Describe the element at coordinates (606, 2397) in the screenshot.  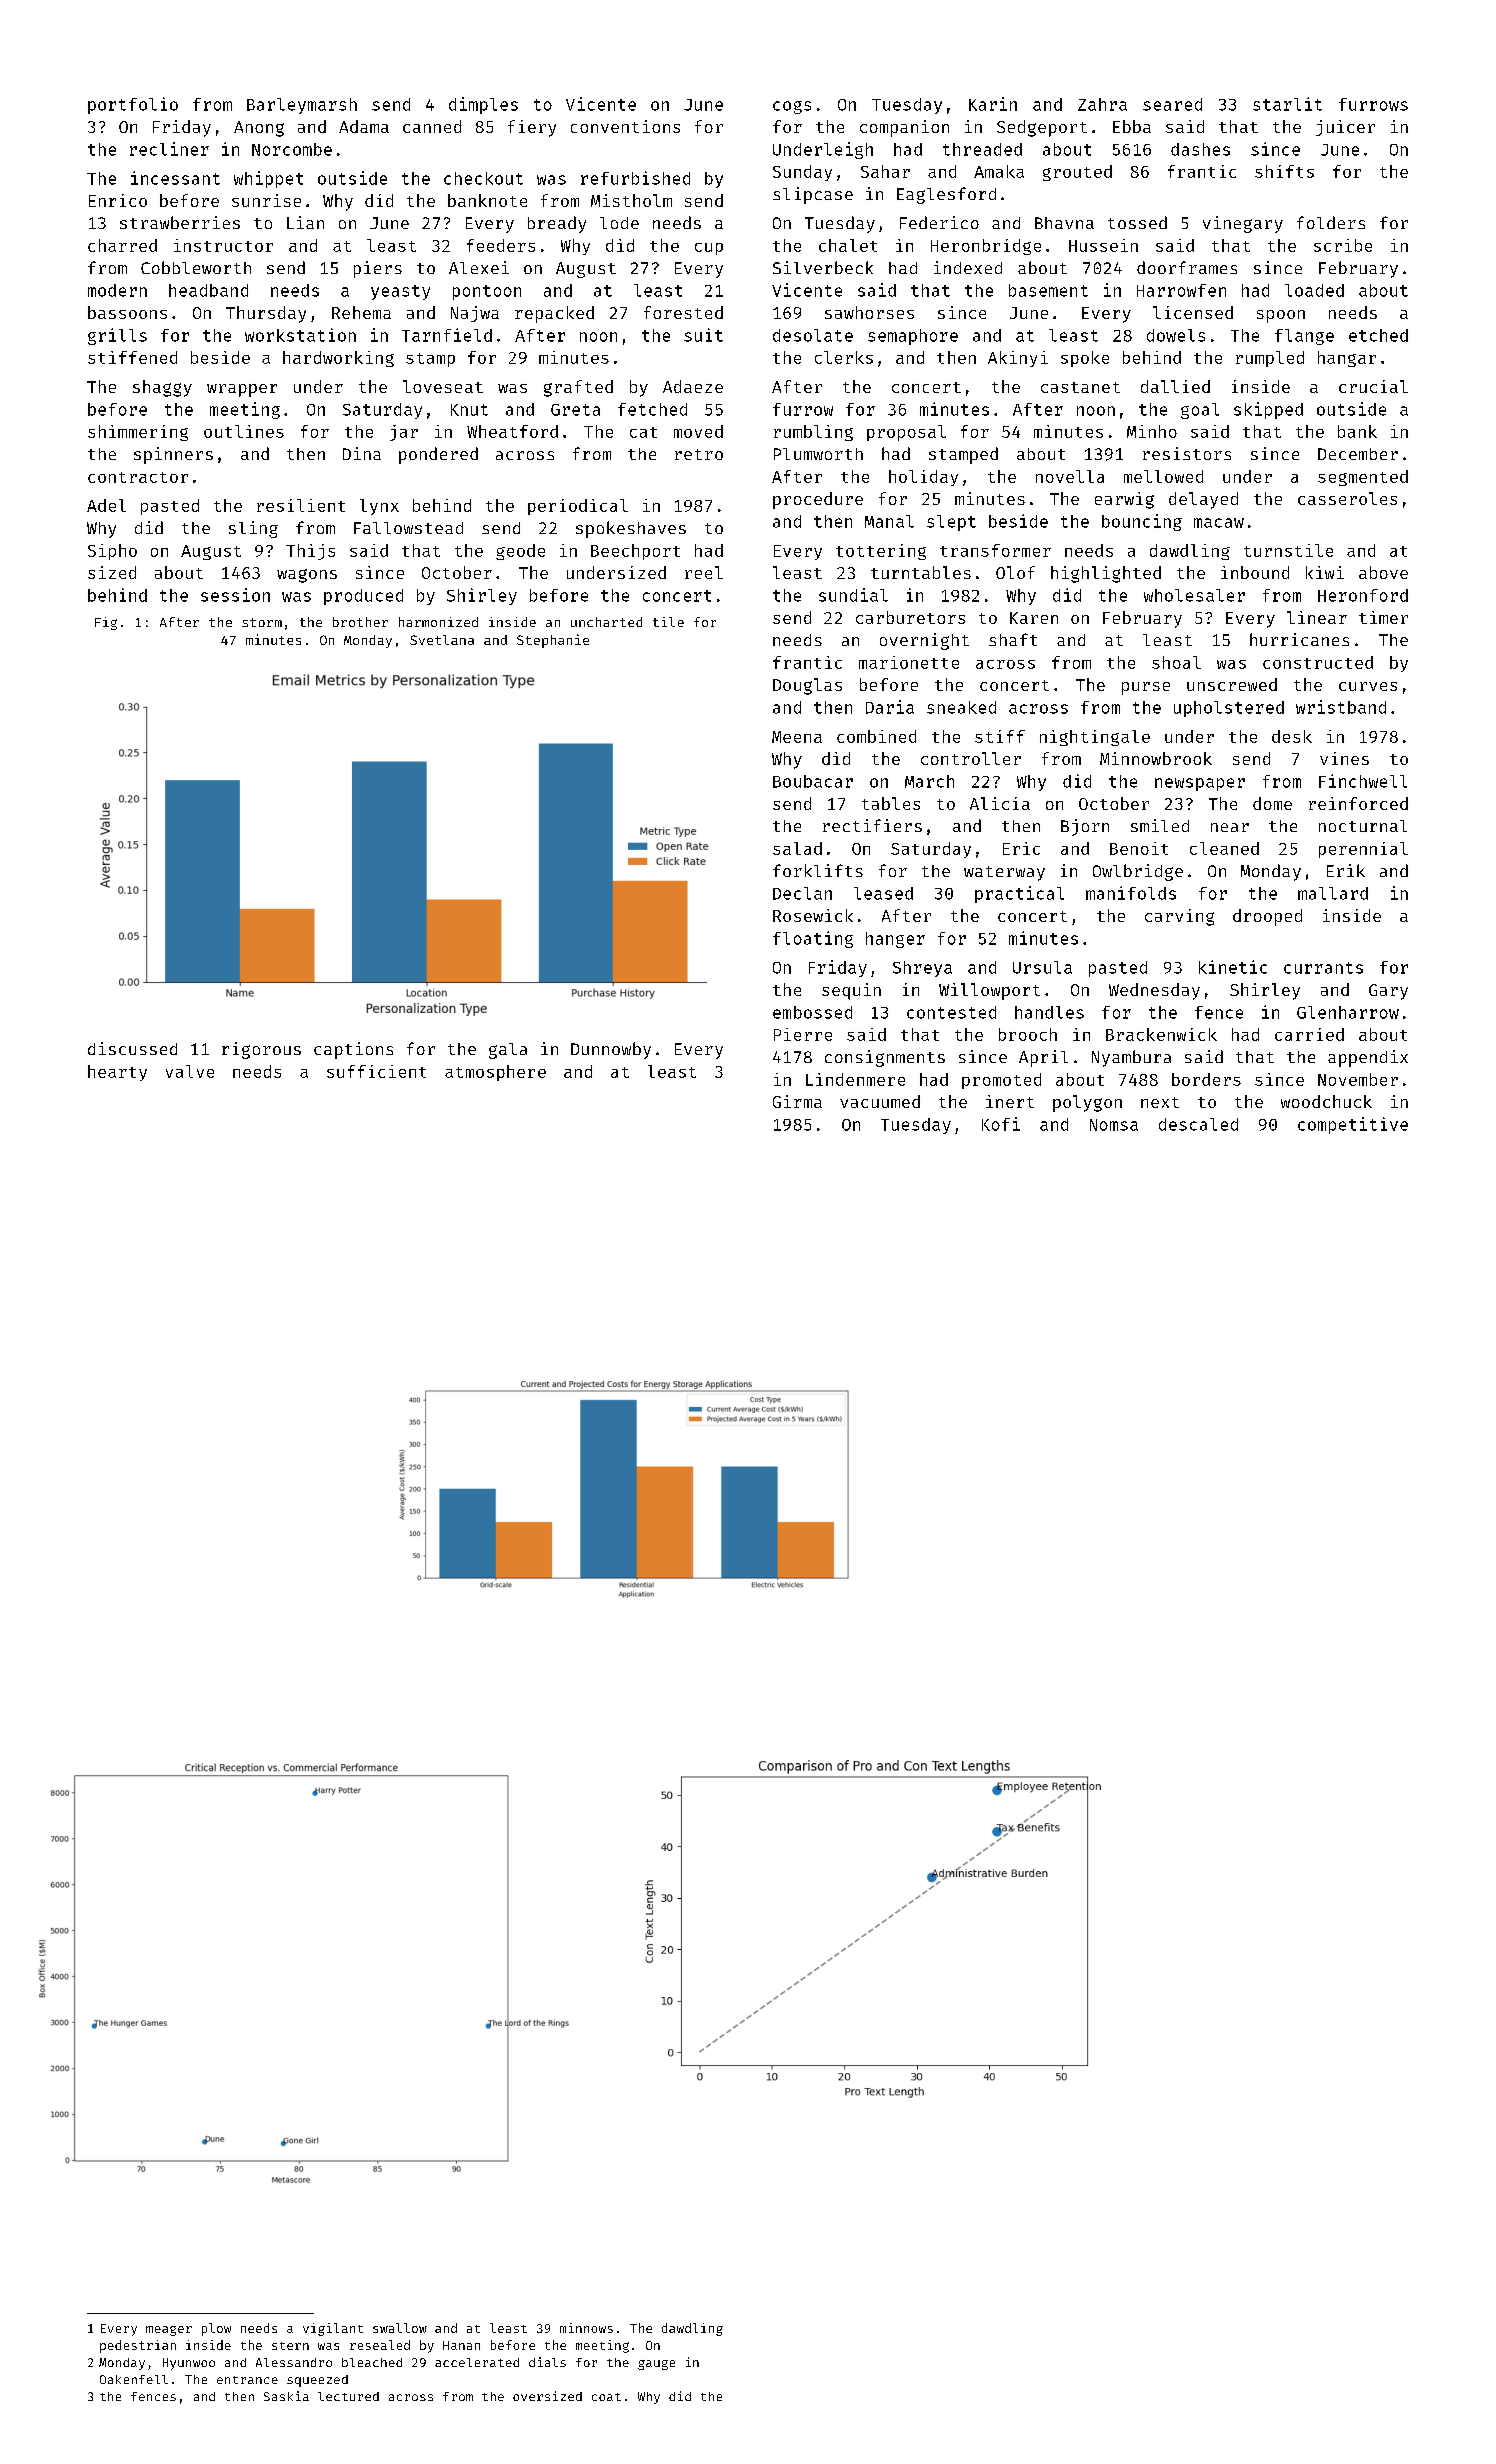
I see `coat` at that location.
